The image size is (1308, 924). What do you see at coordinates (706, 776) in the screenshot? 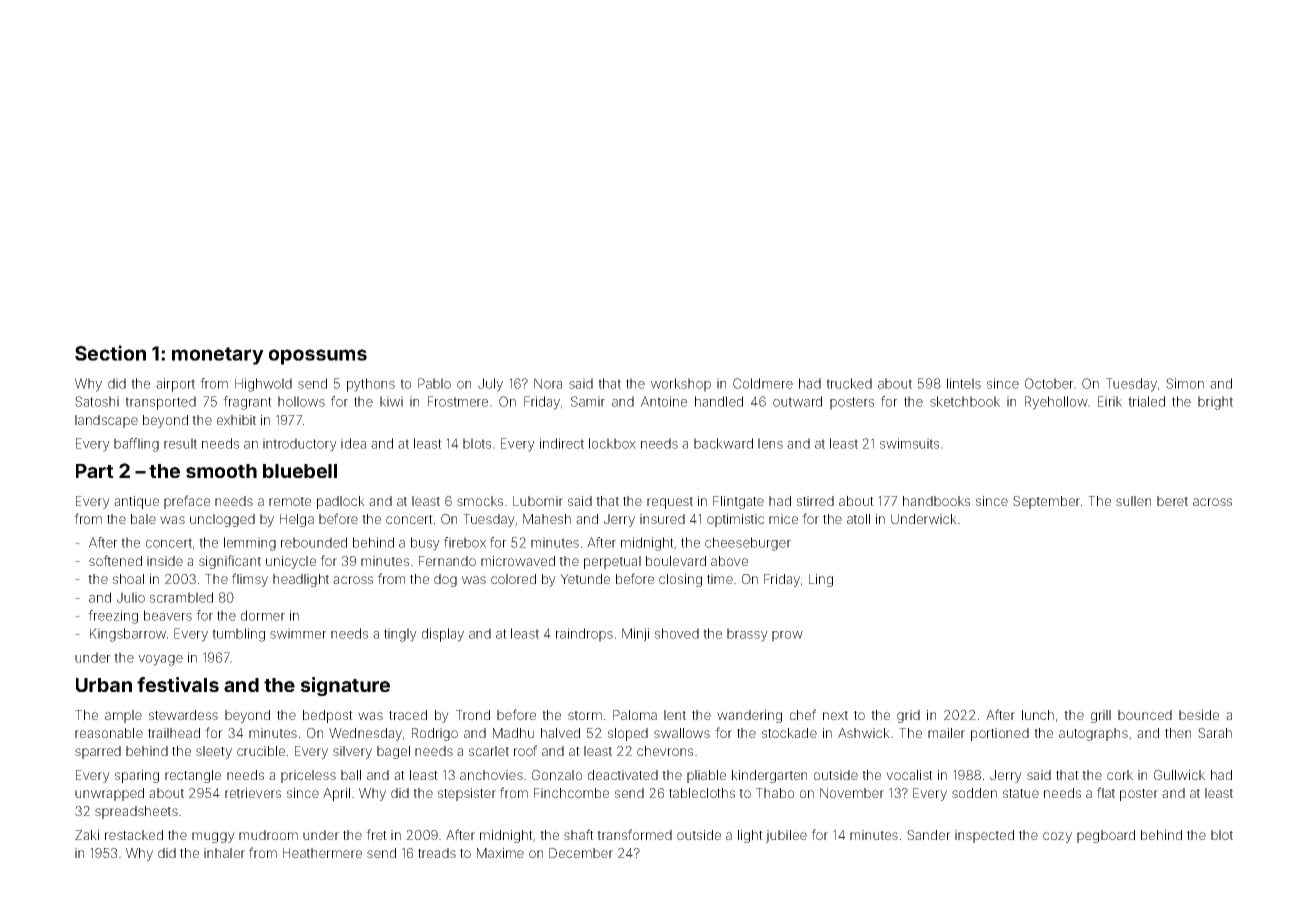
I see `pliable` at bounding box center [706, 776].
